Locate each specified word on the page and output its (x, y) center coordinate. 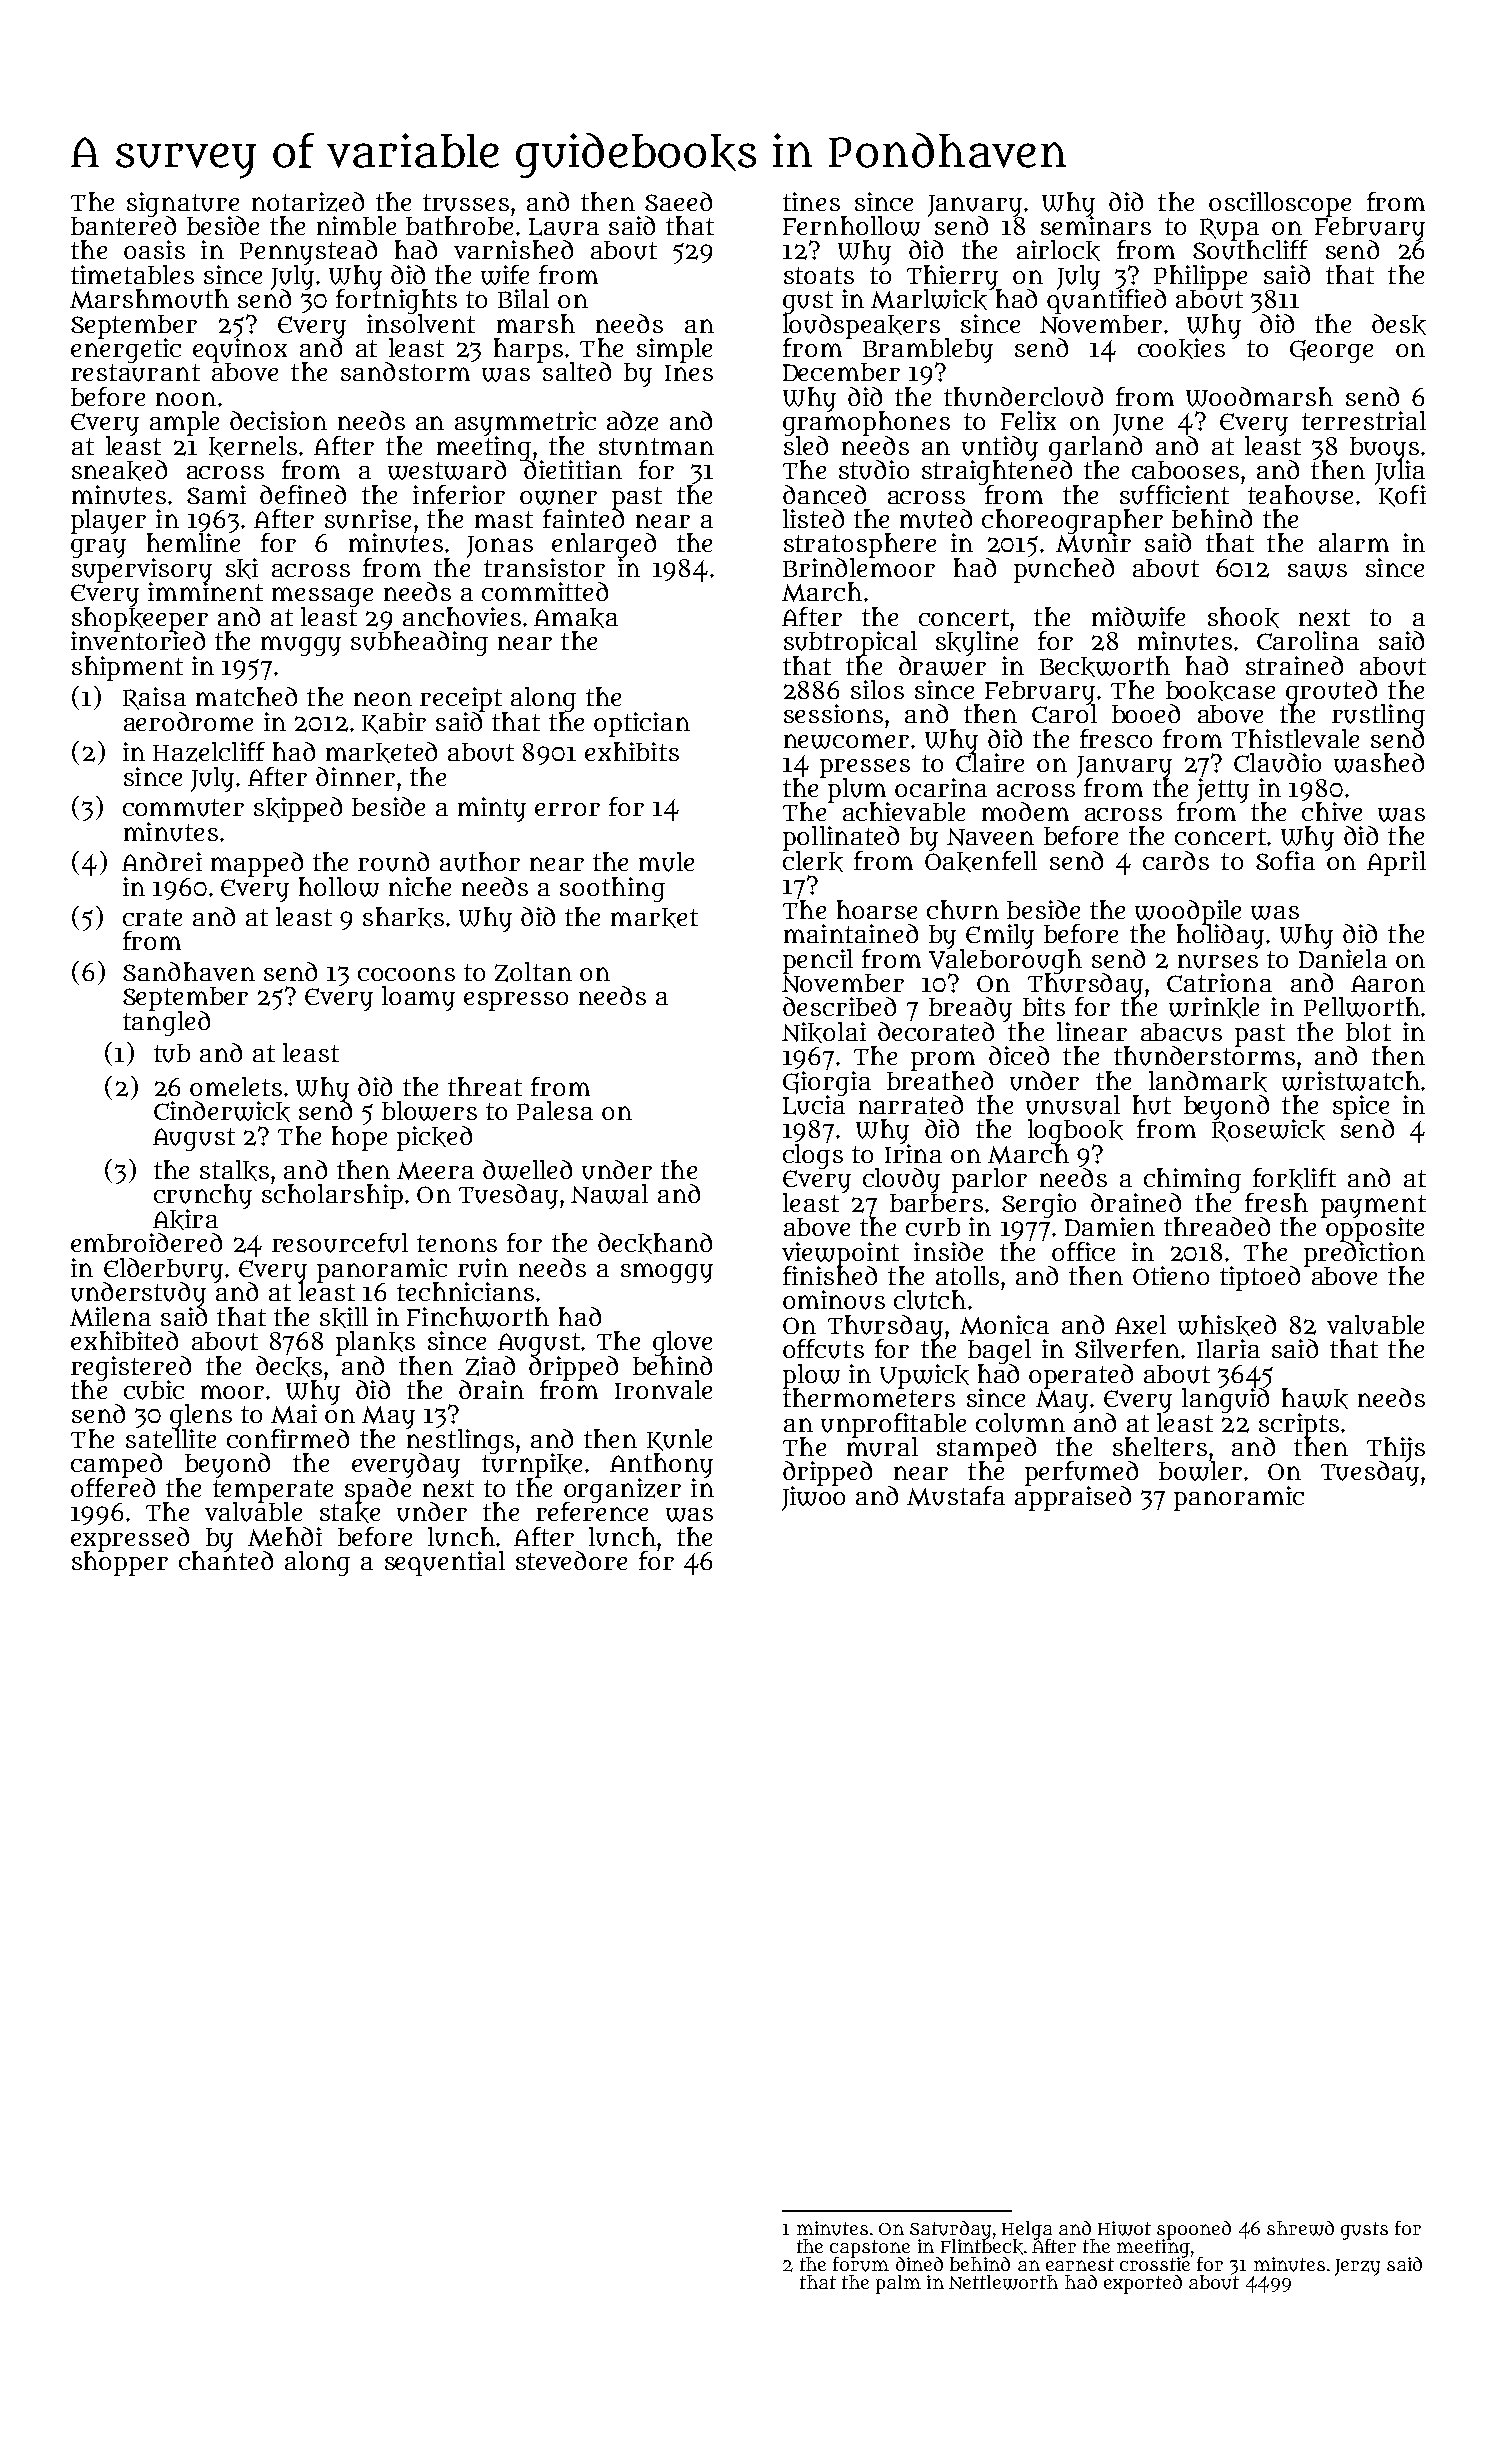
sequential (445, 1563)
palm (898, 2284)
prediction (1364, 1254)
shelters (1160, 1446)
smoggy (667, 1273)
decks (289, 1366)
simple (674, 350)
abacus (1181, 1032)
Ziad (490, 1366)
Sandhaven (189, 971)
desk (1399, 324)
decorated (936, 1031)
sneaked (119, 470)
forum (861, 2264)
